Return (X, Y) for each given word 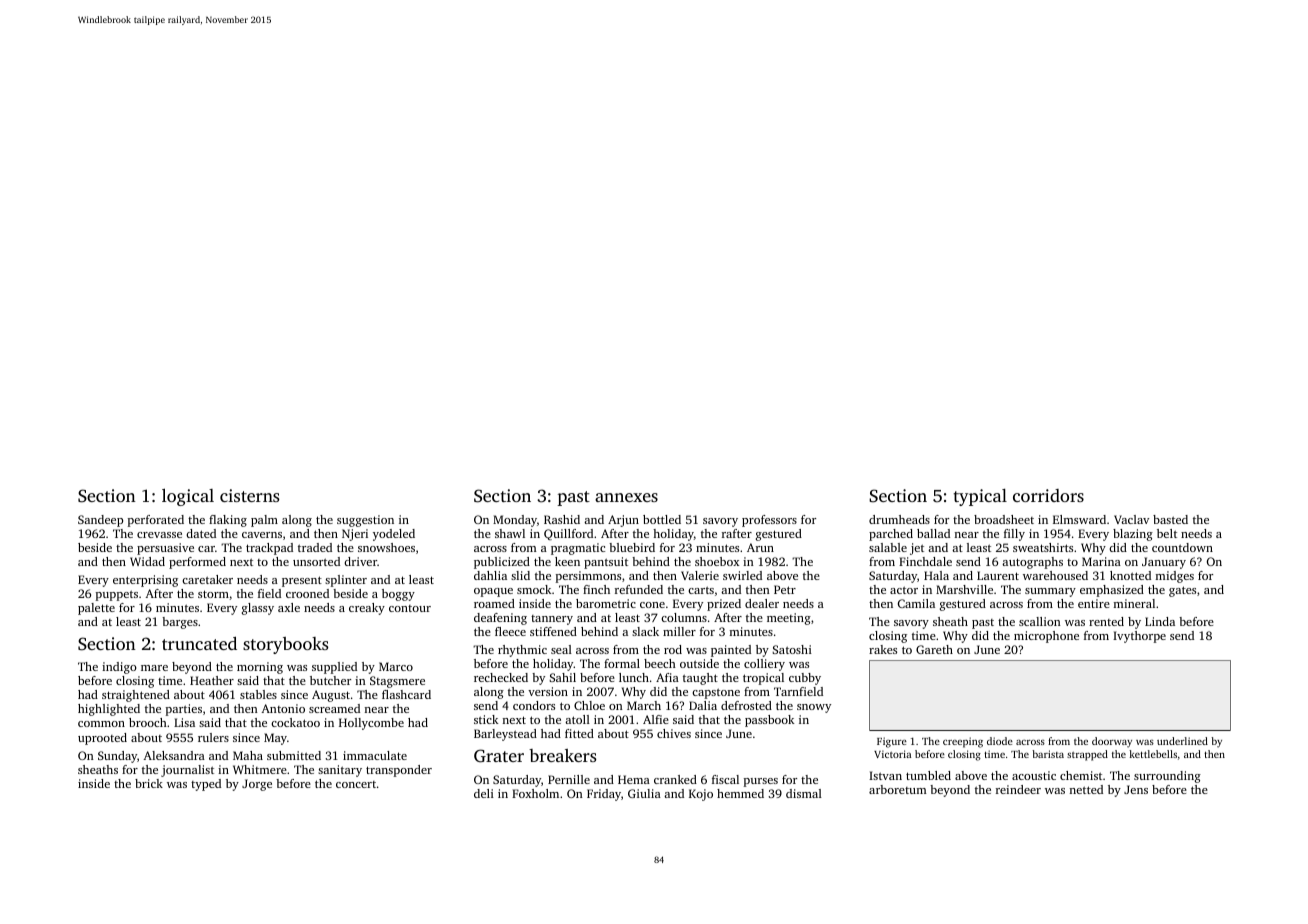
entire (1094, 603)
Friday (604, 795)
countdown (1182, 547)
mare (154, 668)
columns (684, 617)
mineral (1134, 603)
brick (149, 783)
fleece (510, 631)
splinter (346, 581)
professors (769, 521)
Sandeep (100, 521)
